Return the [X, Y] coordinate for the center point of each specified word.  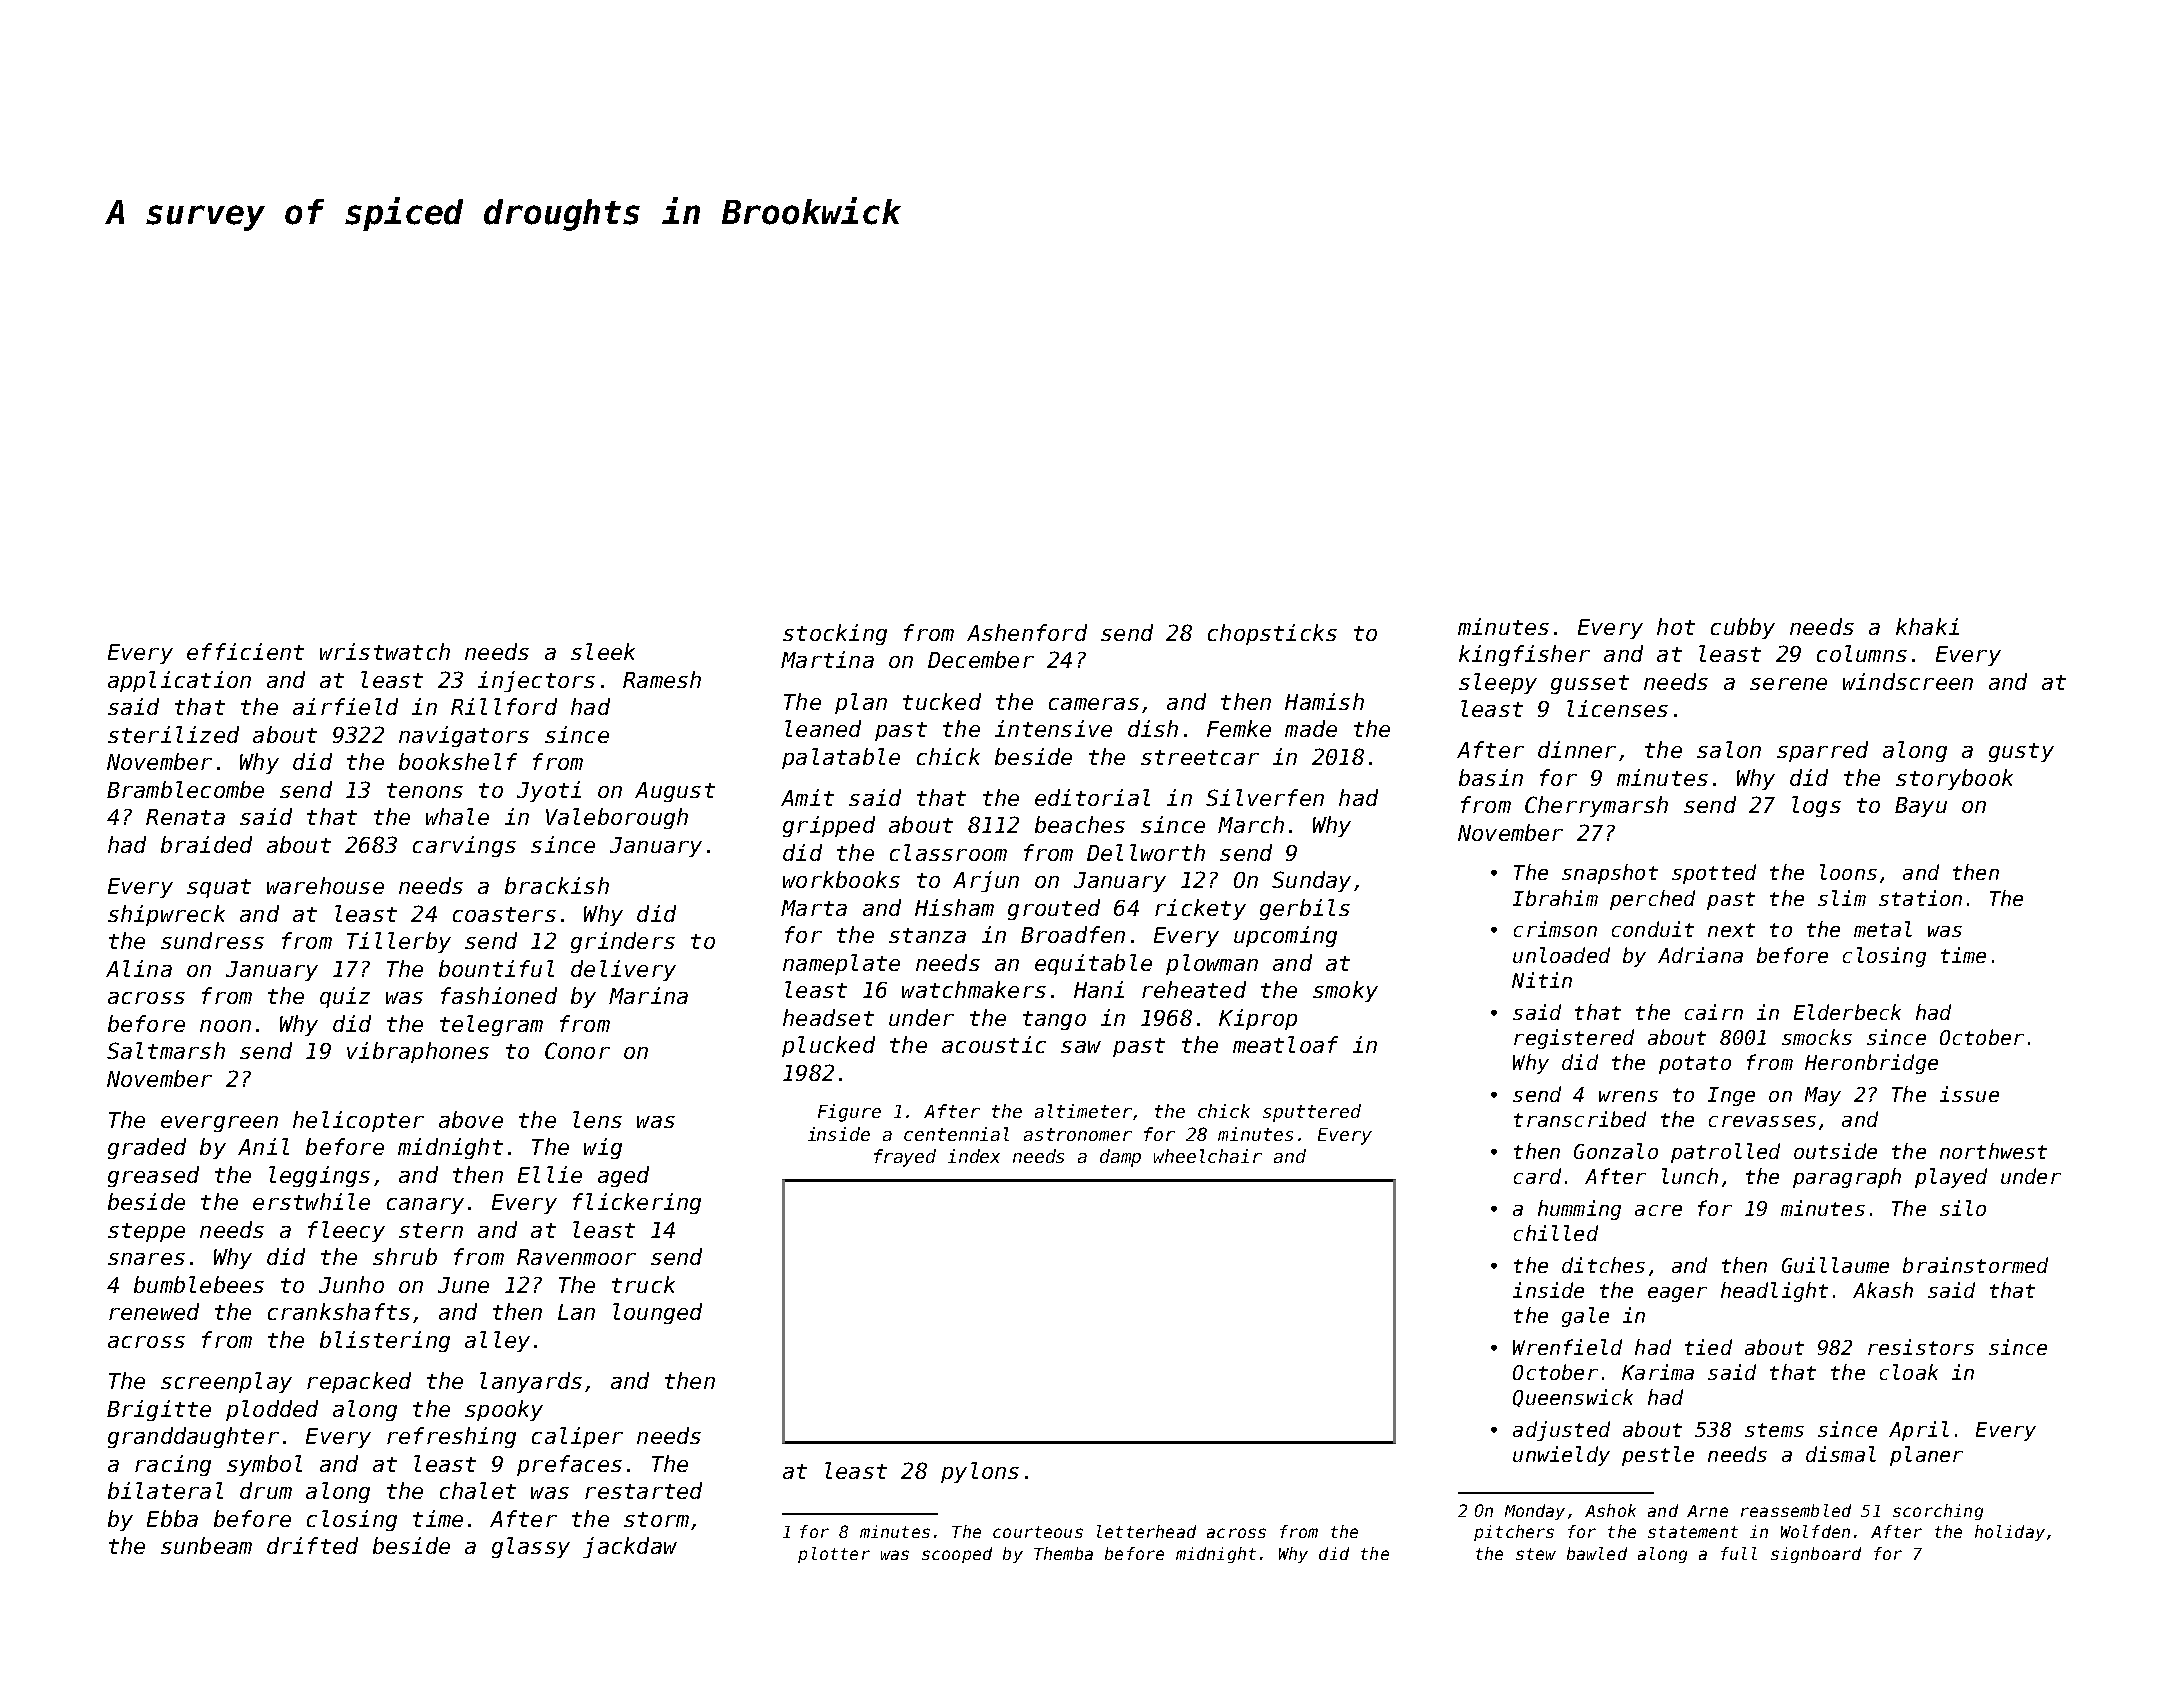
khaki [1927, 626]
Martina [827, 659]
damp [1120, 1158]
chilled [1556, 1233]
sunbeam [206, 1545]
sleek [603, 651]
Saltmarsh [166, 1050]
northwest [1993, 1151]
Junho [351, 1284]
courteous [1038, 1532]
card [1537, 1176]
